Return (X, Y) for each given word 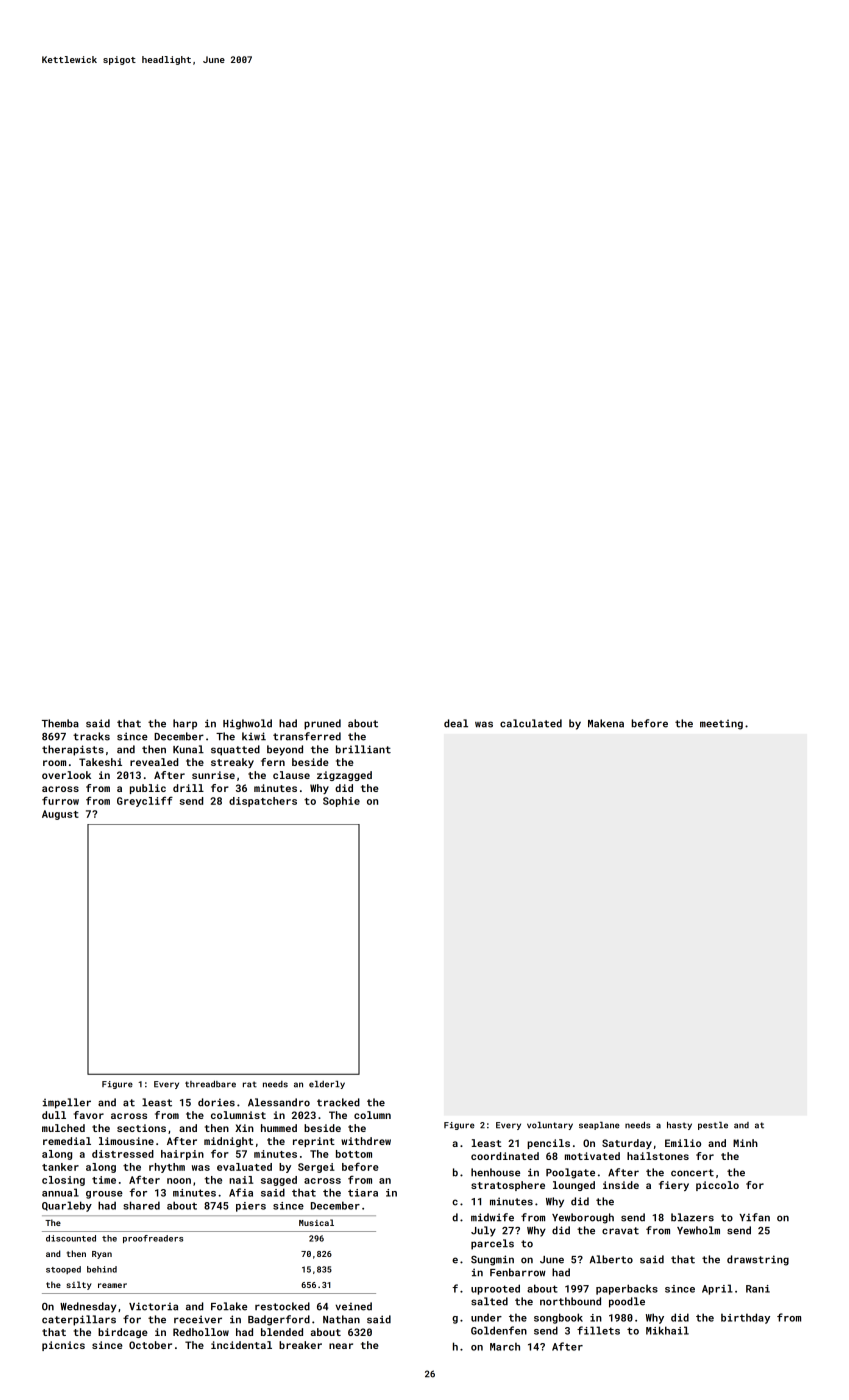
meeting (721, 725)
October (150, 1345)
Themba (60, 723)
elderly (327, 1085)
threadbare (210, 1084)
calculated (531, 723)
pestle (713, 1126)
